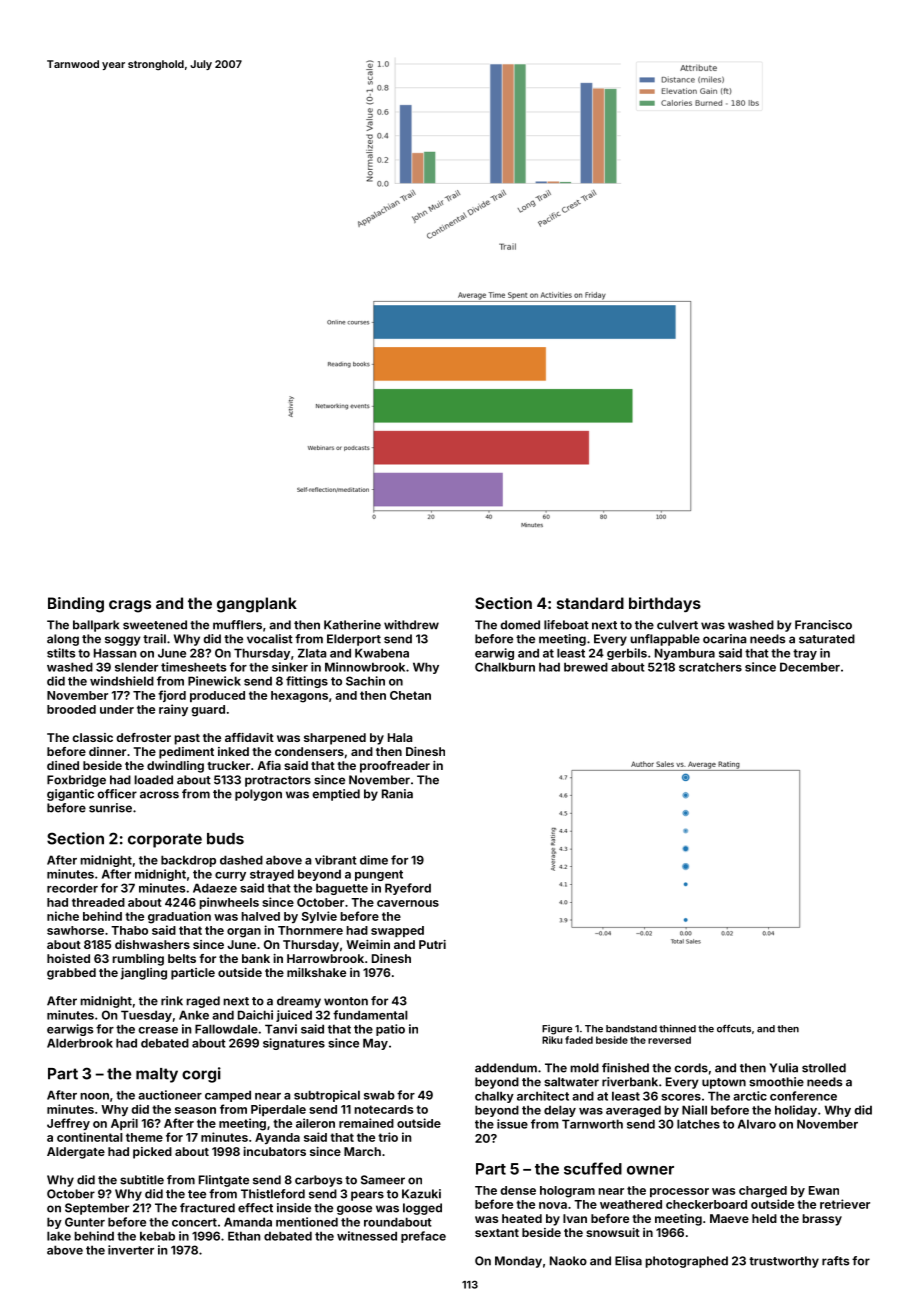  Describe the element at coordinates (281, 1029) in the page. I see `Tanvi` at that location.
